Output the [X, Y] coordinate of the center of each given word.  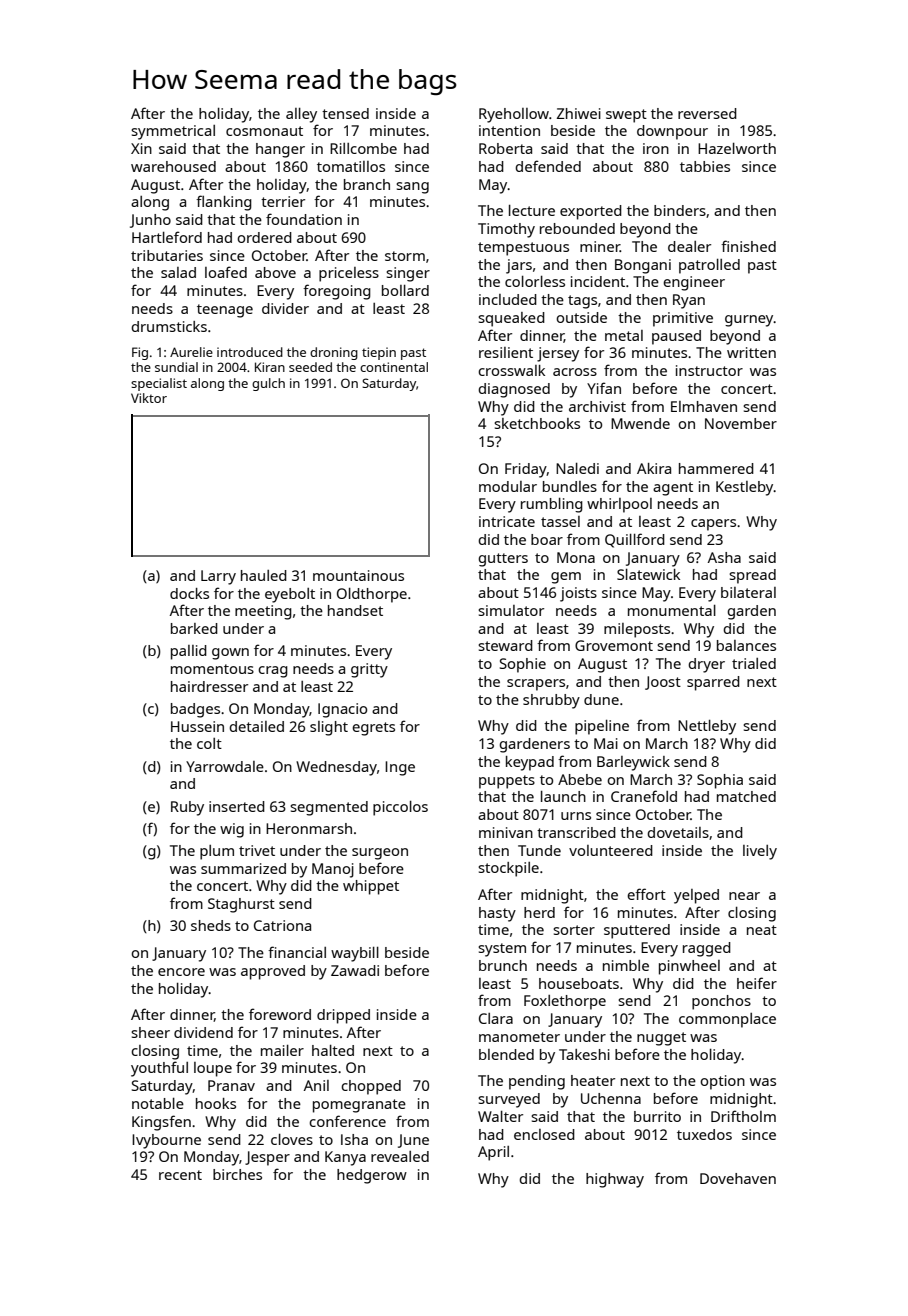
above [275, 272]
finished [748, 246]
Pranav [231, 1085]
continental [394, 367]
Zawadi [355, 970]
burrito [657, 1116]
